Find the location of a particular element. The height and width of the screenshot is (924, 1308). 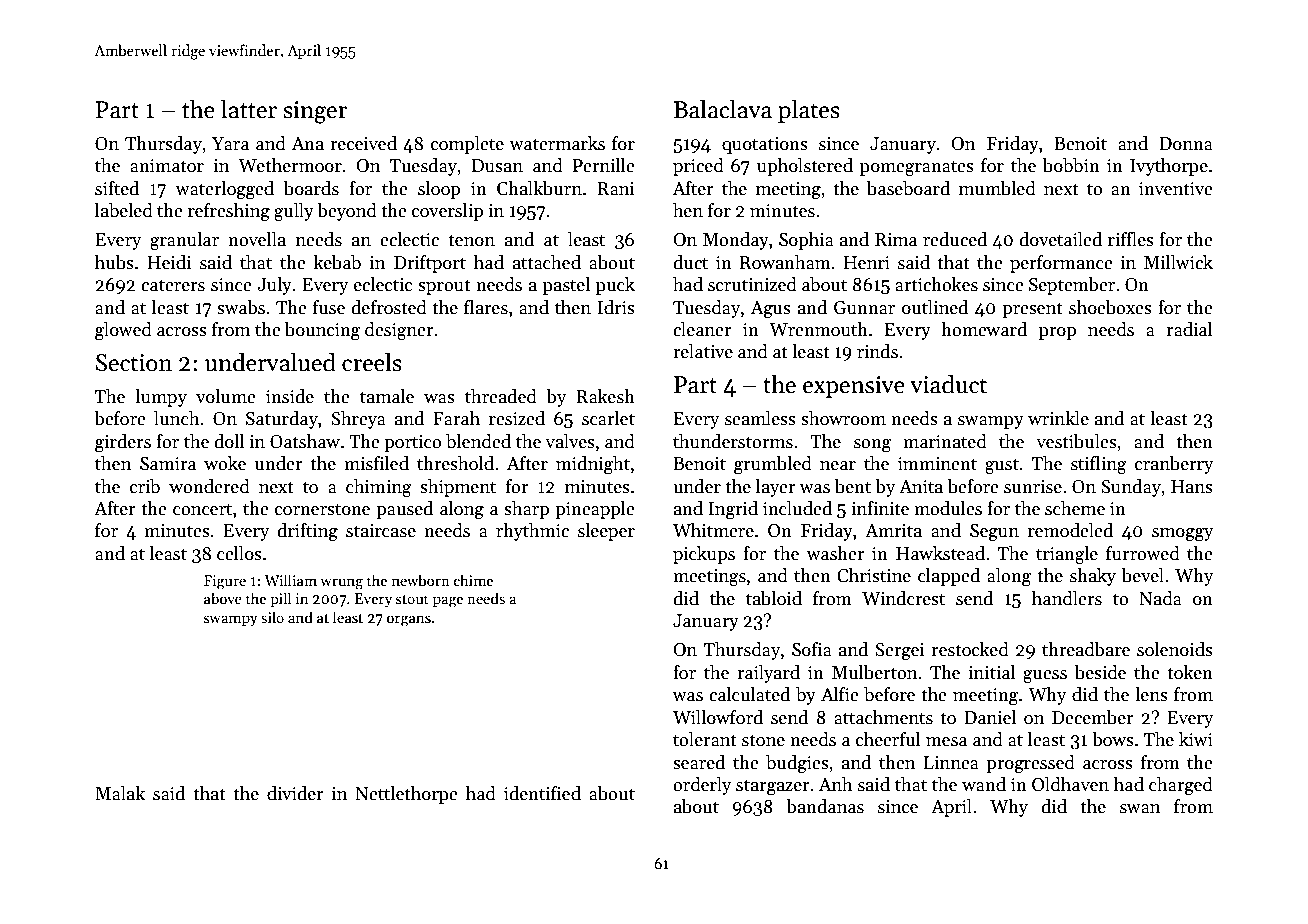

watermarks is located at coordinates (557, 143).
